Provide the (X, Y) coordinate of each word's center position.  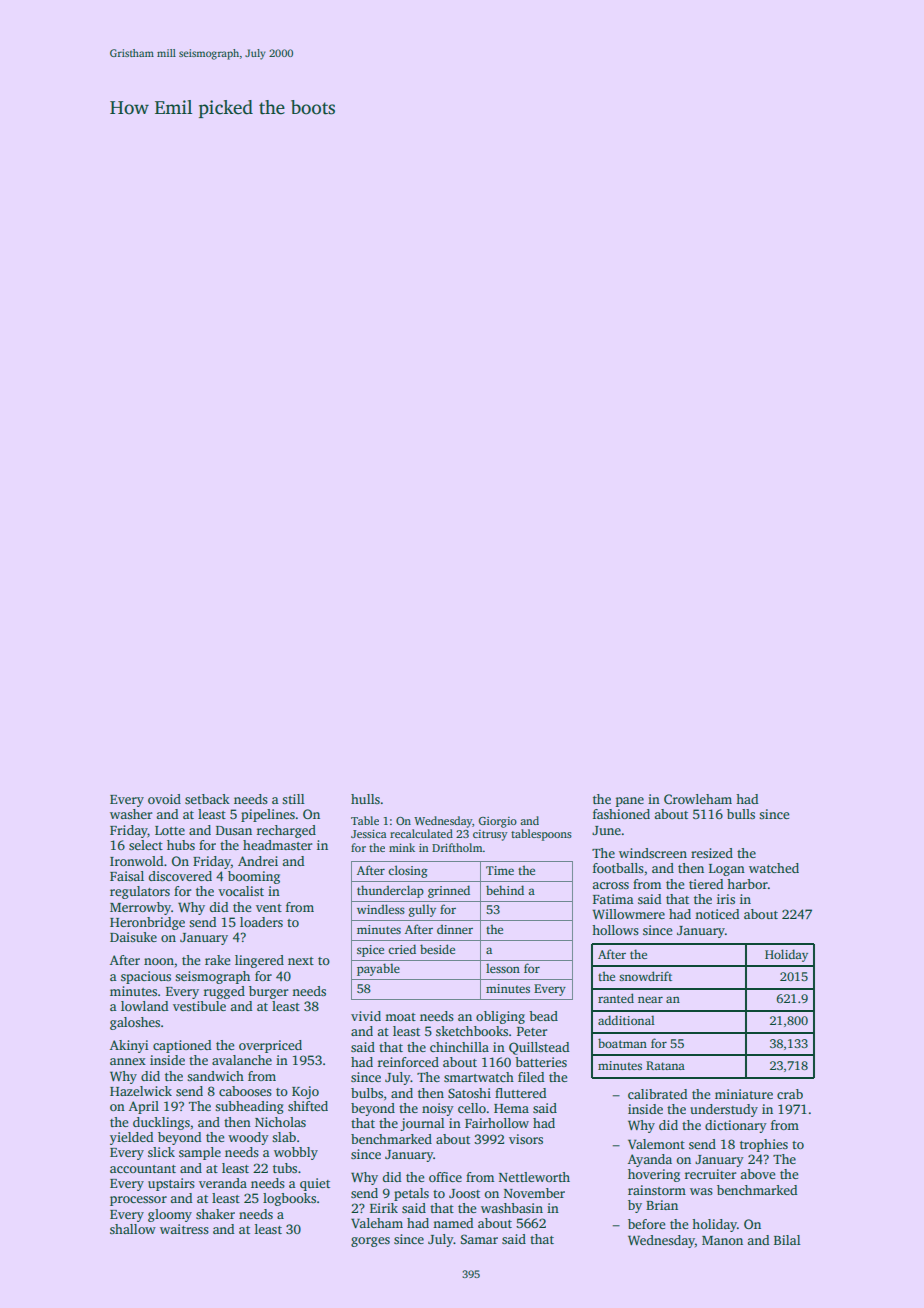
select (146, 845)
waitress (184, 1229)
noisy (438, 1109)
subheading (249, 1107)
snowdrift (645, 976)
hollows (615, 930)
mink (402, 847)
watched (774, 868)
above (758, 1174)
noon (159, 961)
